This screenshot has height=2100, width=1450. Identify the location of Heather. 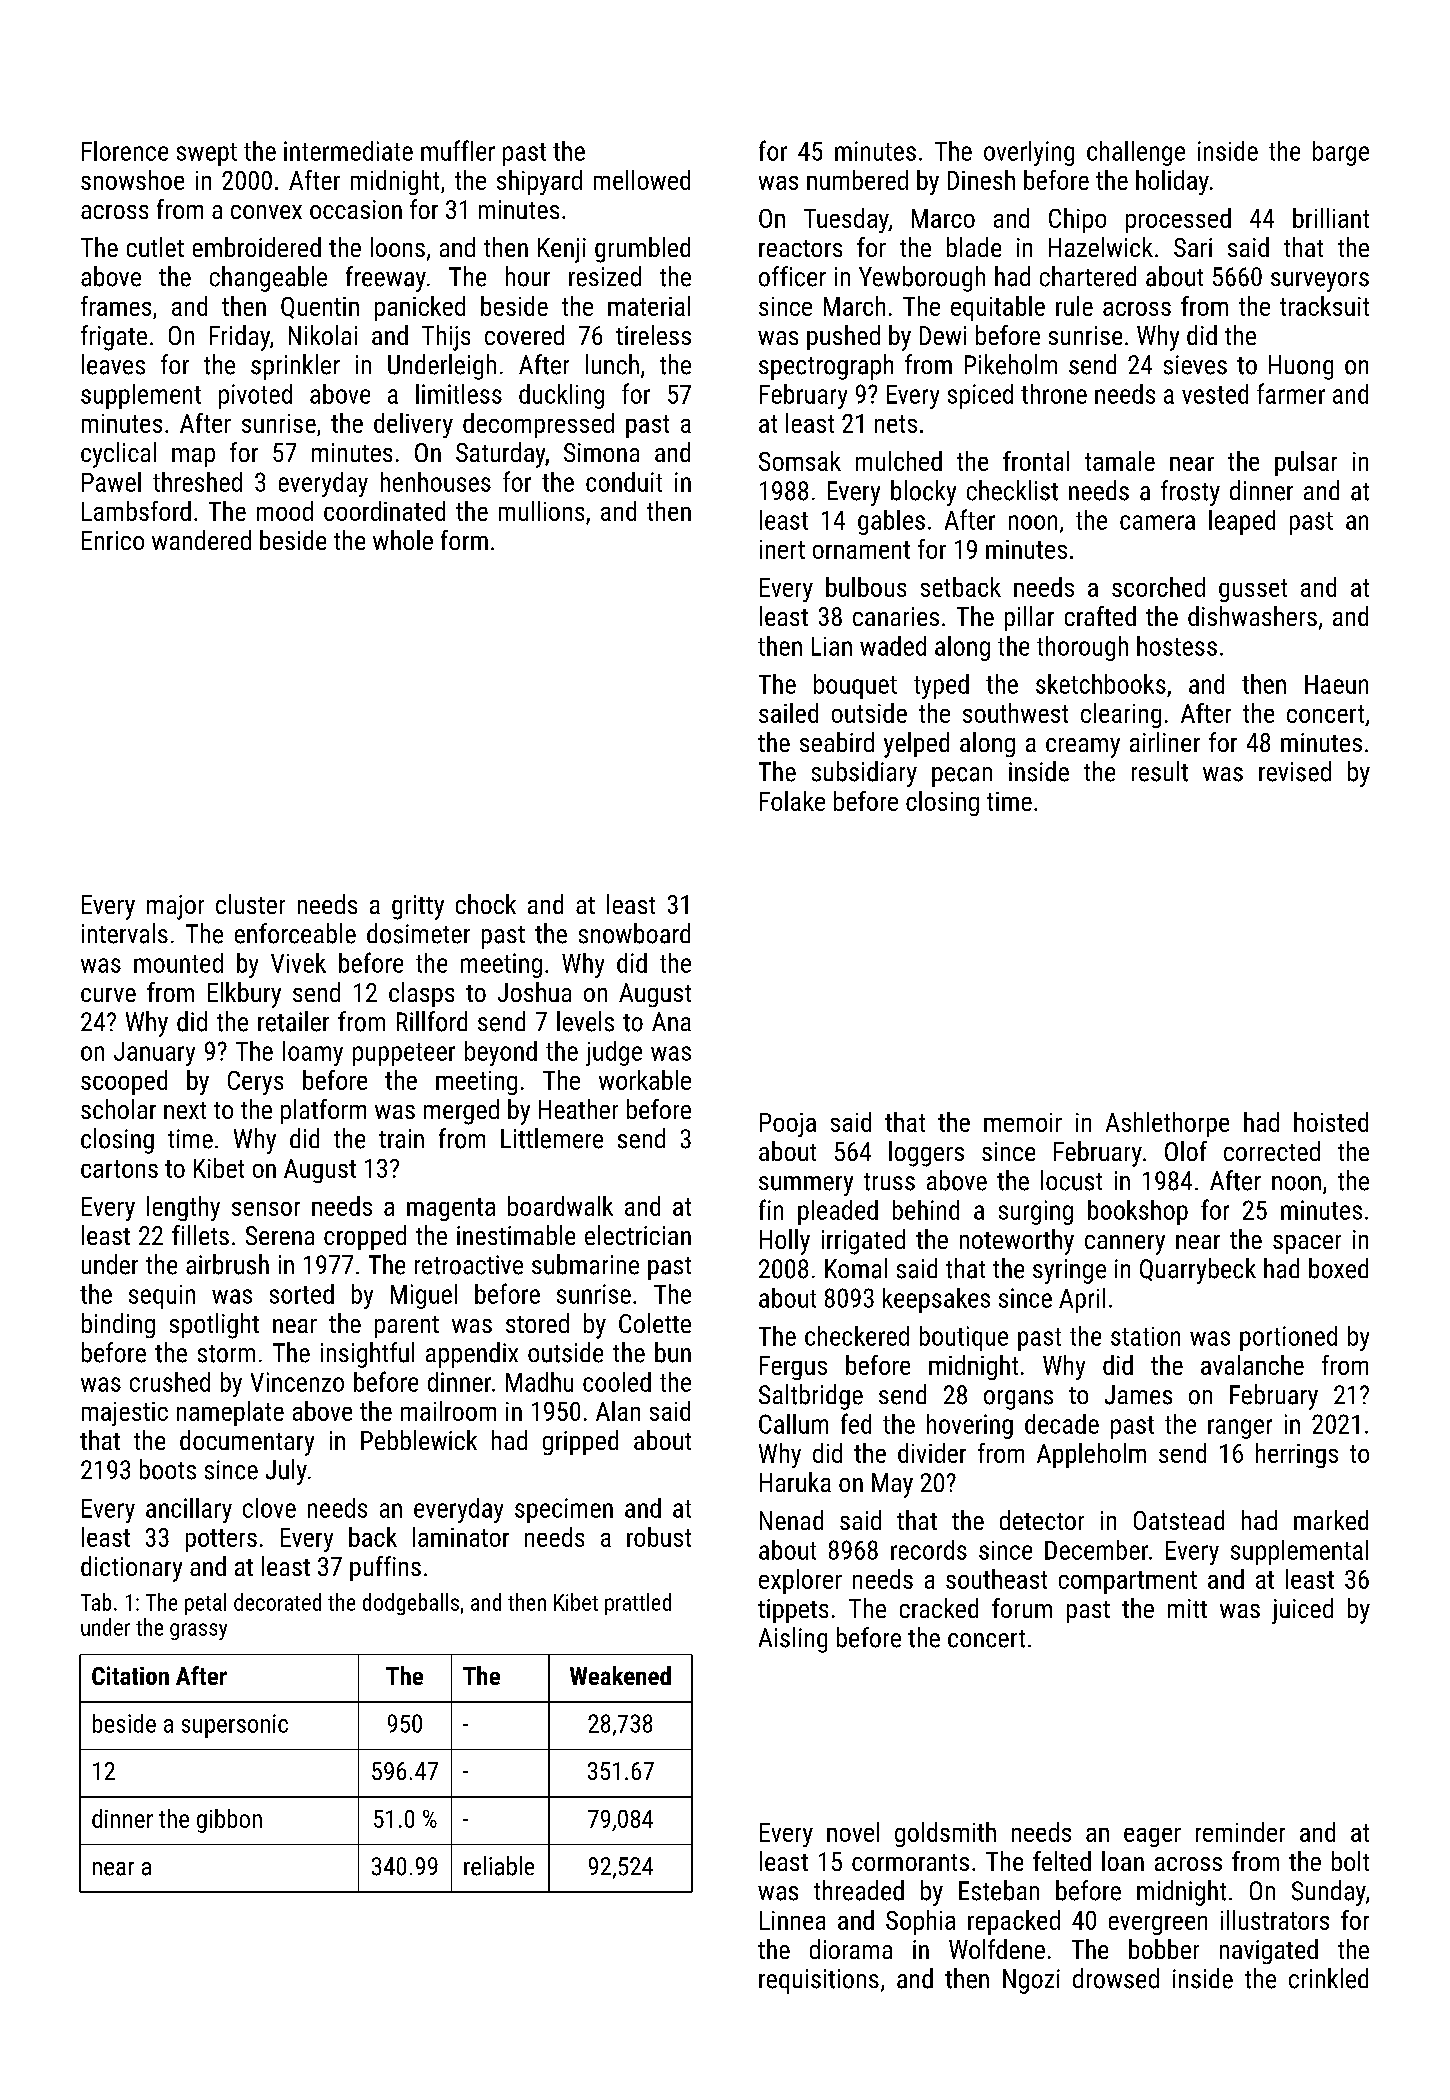
(578, 1109).
